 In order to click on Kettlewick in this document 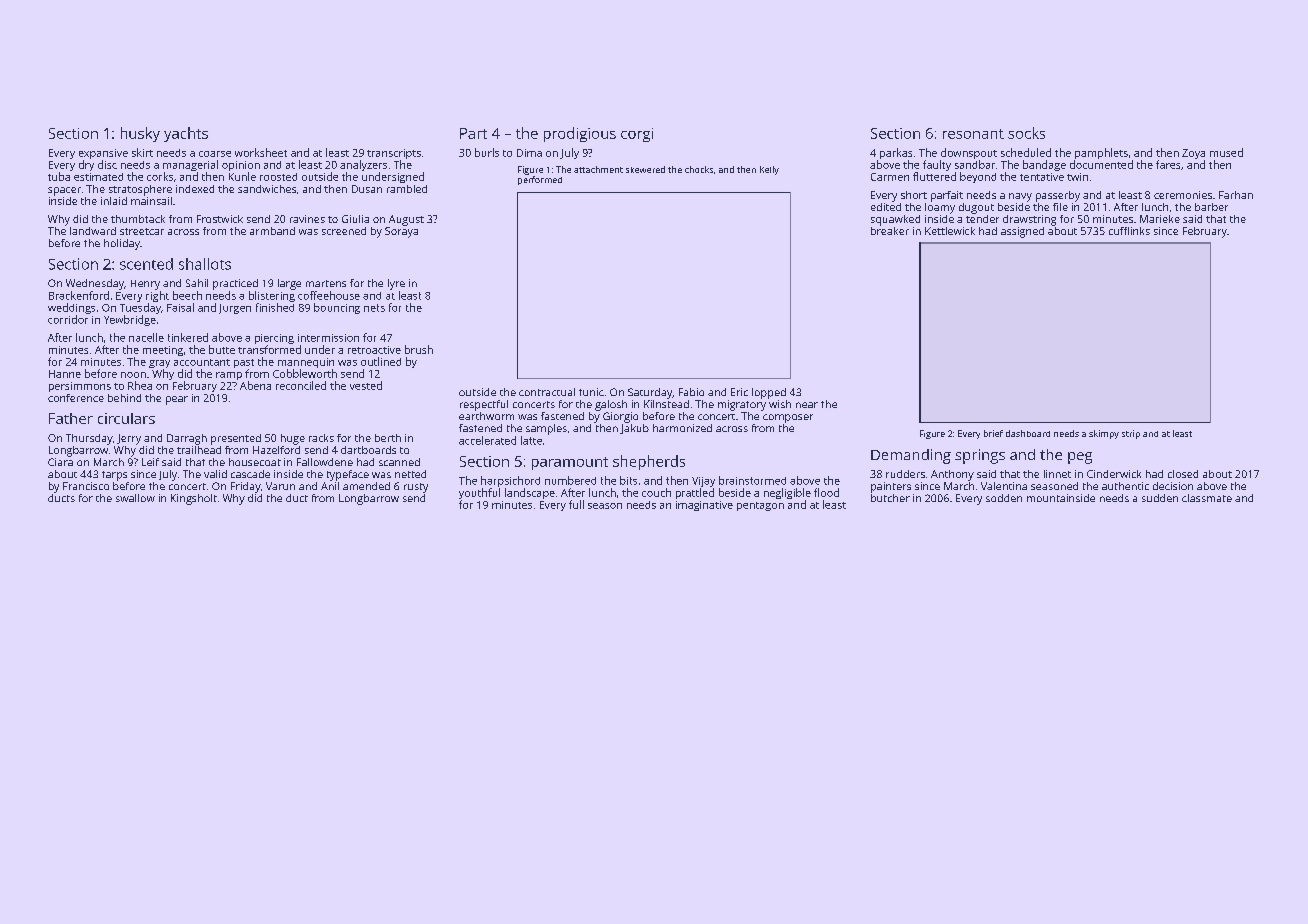, I will do `click(950, 231)`.
